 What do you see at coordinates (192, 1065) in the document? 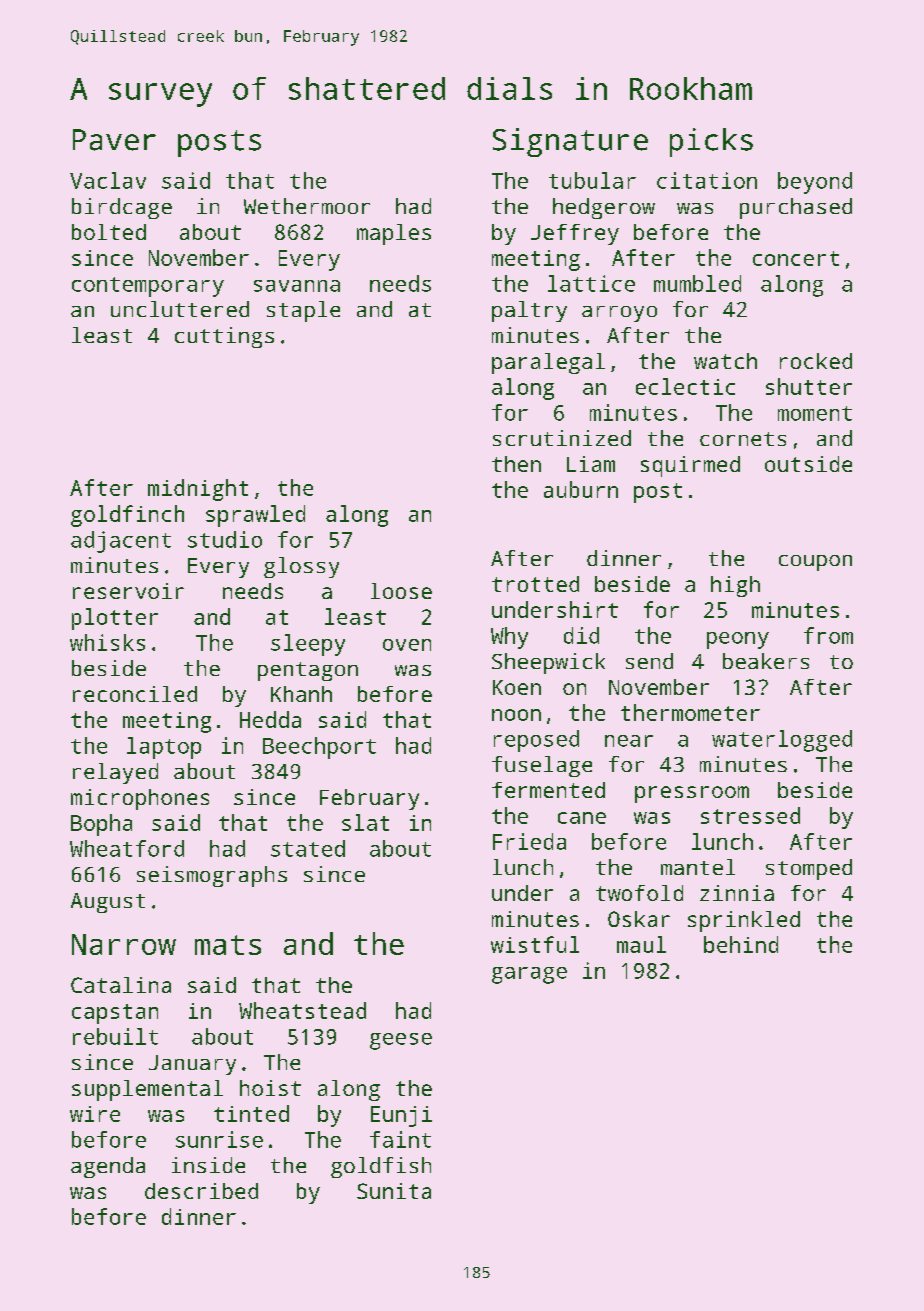
I see `January` at bounding box center [192, 1065].
